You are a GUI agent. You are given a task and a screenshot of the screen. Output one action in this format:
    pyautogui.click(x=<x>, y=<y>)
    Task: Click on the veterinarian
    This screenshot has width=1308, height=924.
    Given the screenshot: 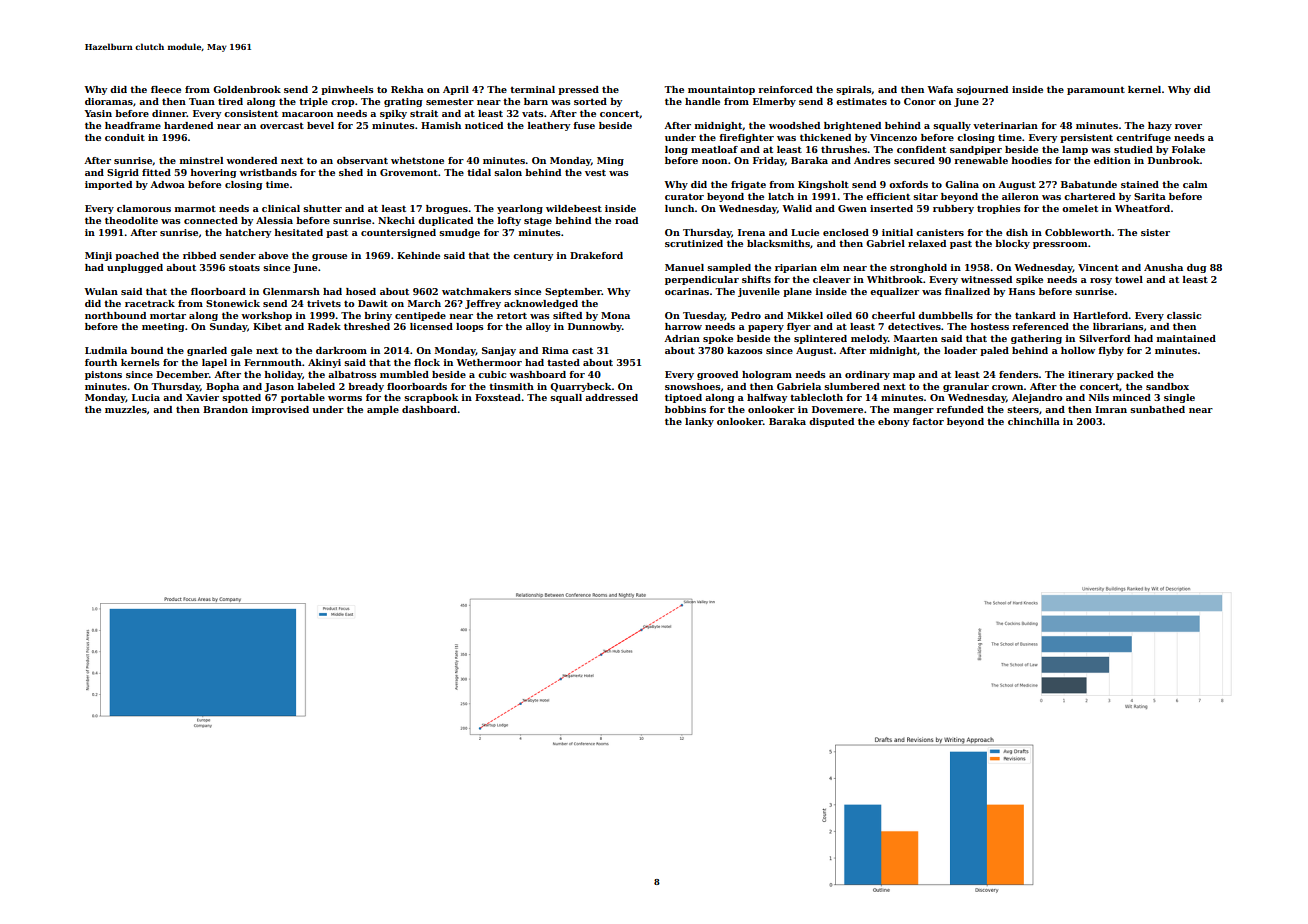 What is the action you would take?
    pyautogui.click(x=1005, y=125)
